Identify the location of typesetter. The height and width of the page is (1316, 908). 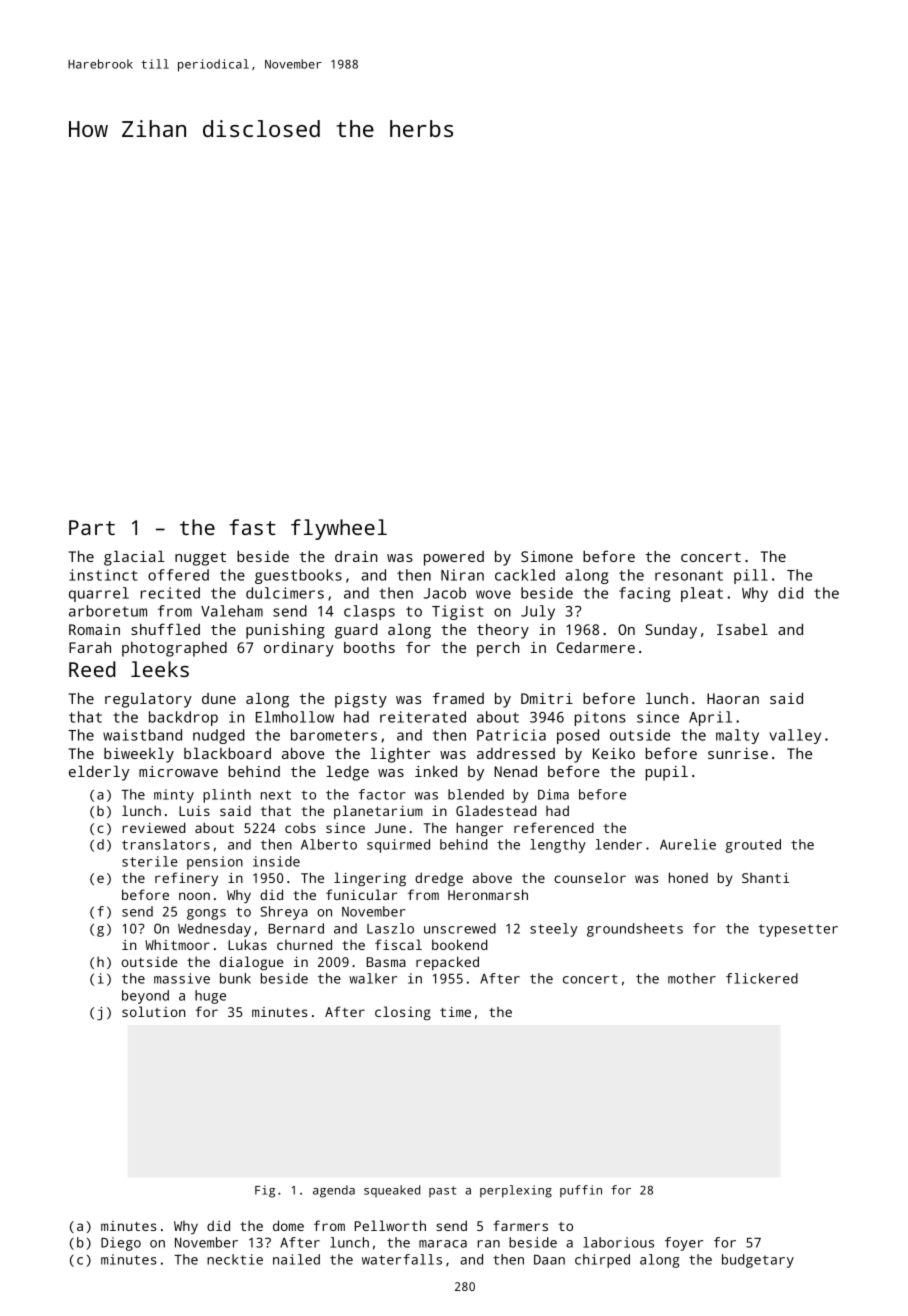
(798, 930).
